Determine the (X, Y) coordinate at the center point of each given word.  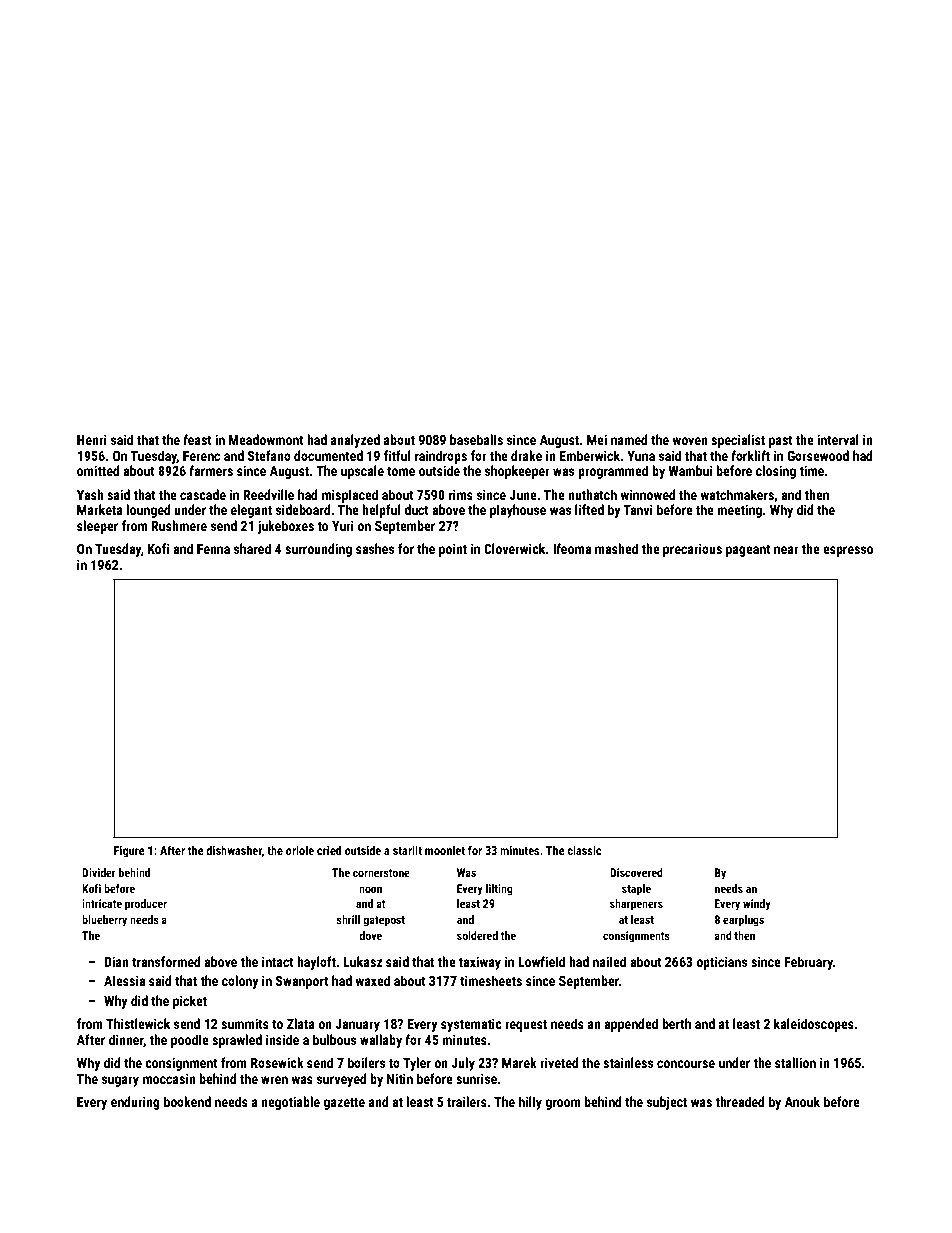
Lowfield (541, 961)
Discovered (636, 872)
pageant (748, 551)
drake (526, 455)
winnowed (648, 494)
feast (197, 439)
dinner (126, 1040)
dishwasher (234, 851)
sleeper (97, 527)
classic (584, 850)
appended (631, 1025)
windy (757, 905)
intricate (102, 903)
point (453, 550)
